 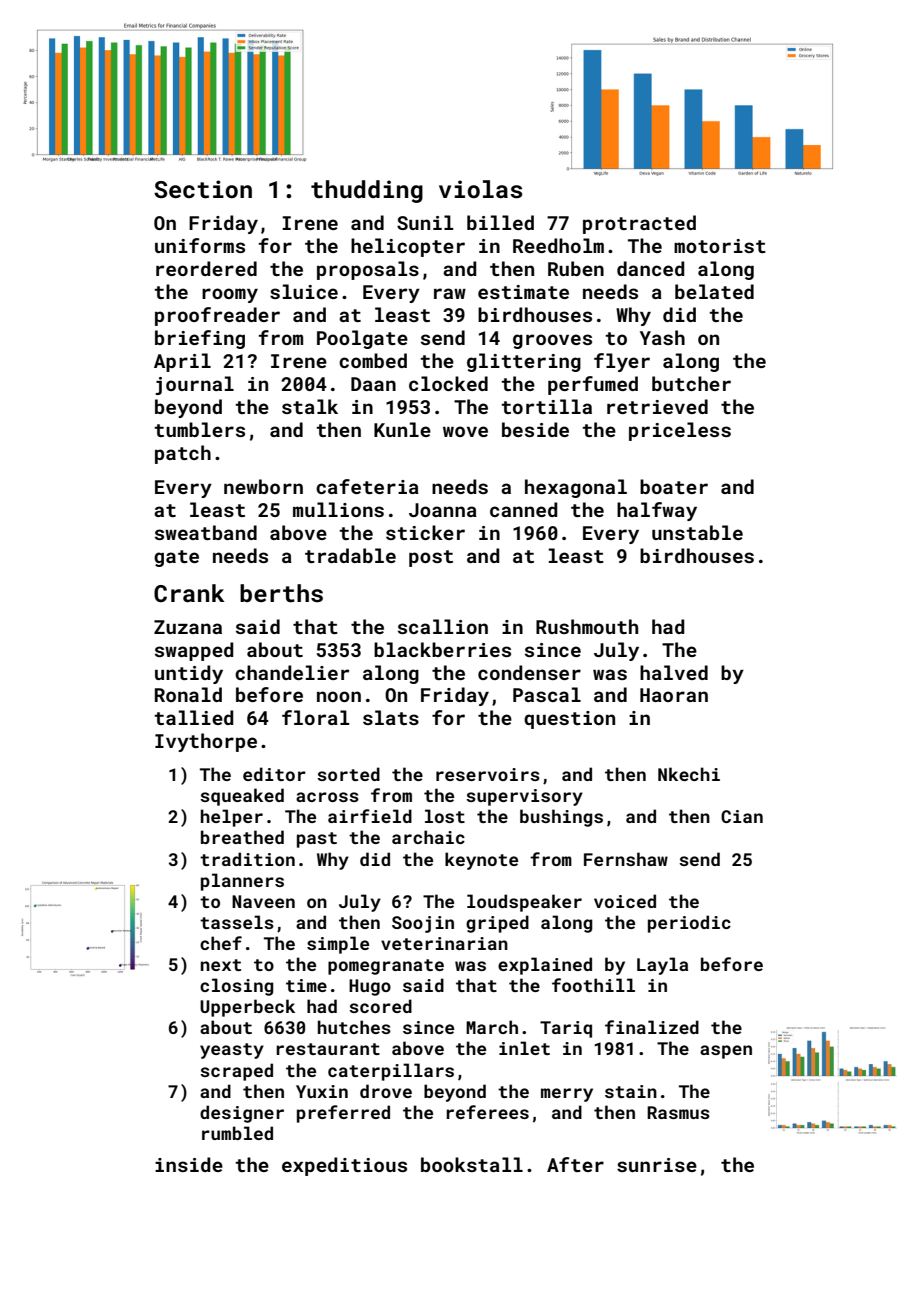 What do you see at coordinates (500, 222) in the page?
I see `billed` at bounding box center [500, 222].
